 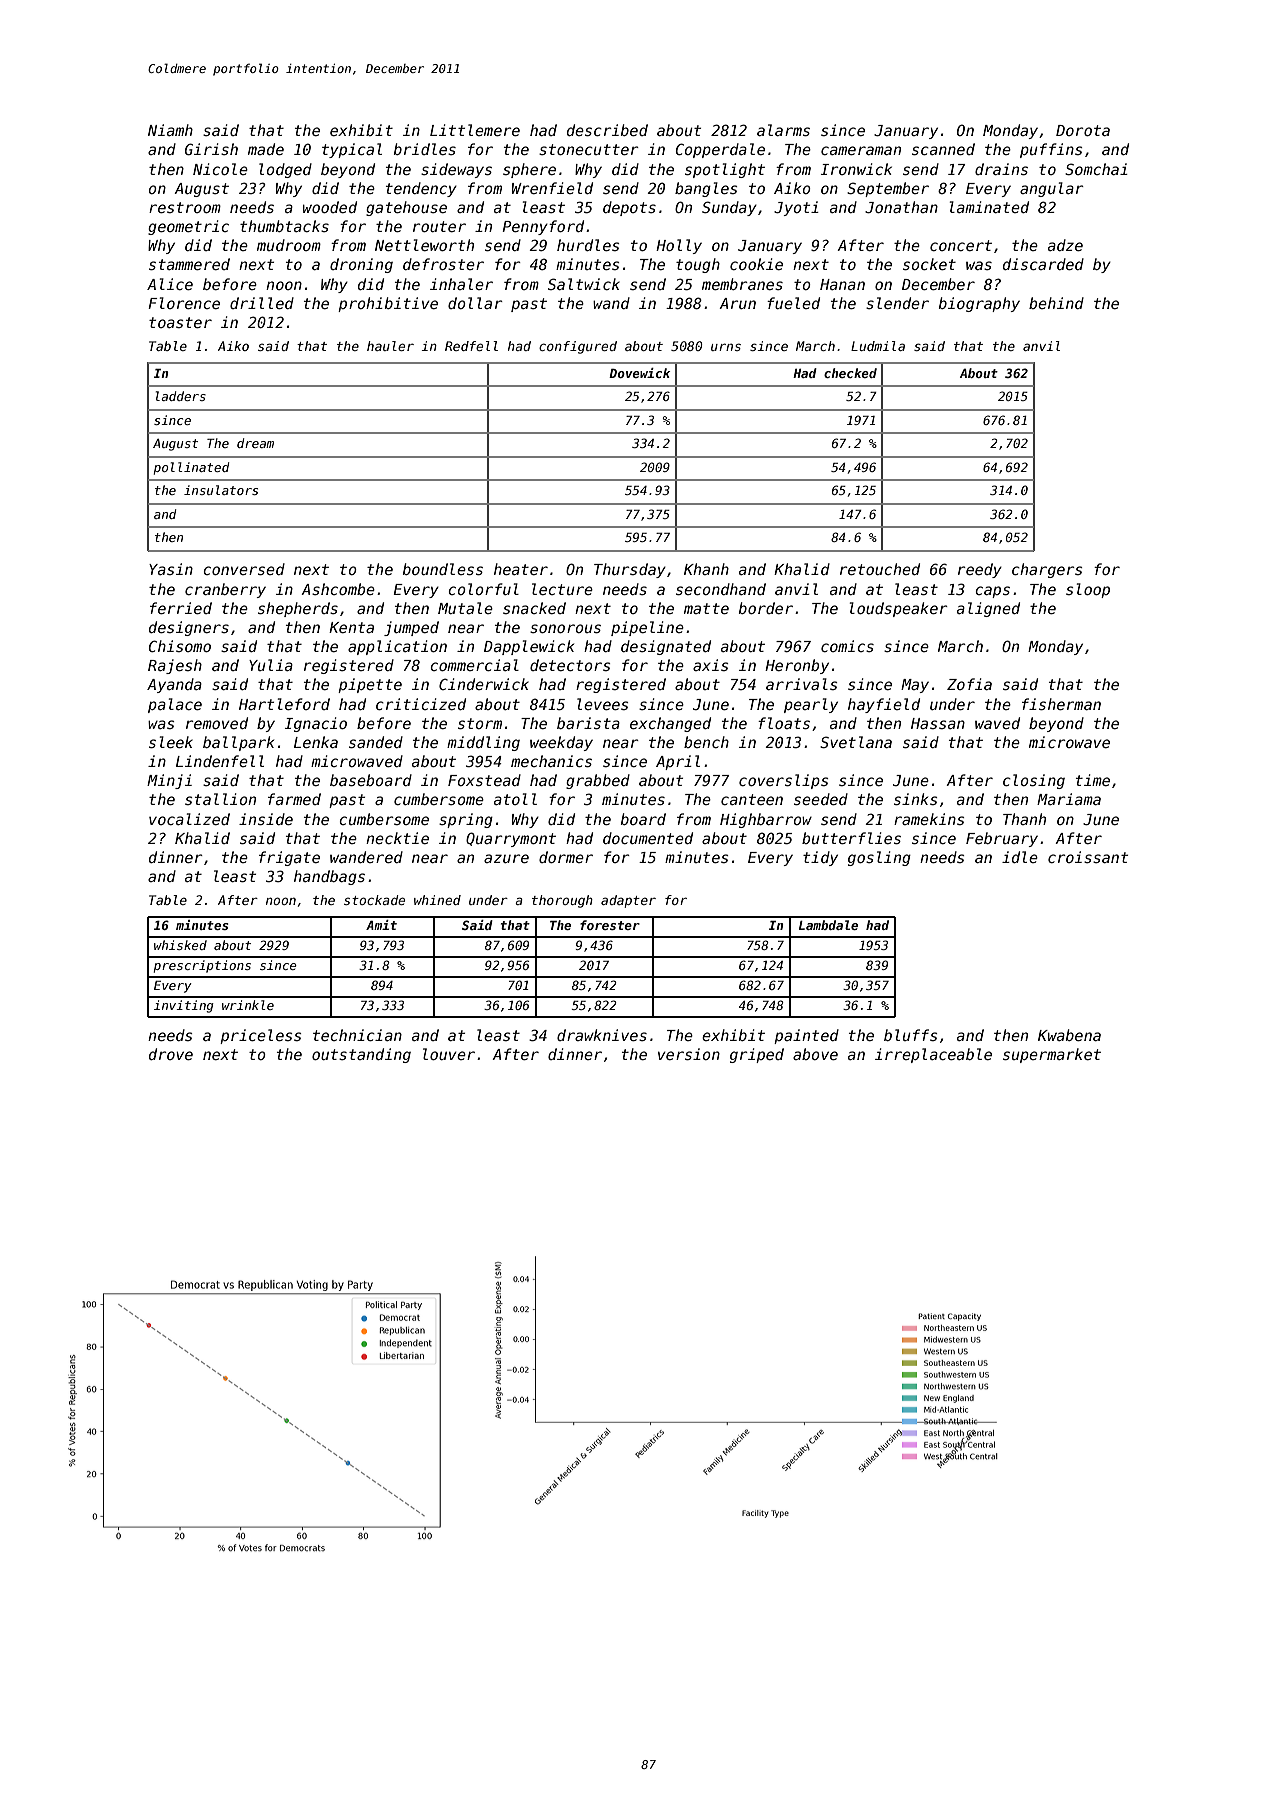 I want to click on alarms, so click(x=783, y=130).
